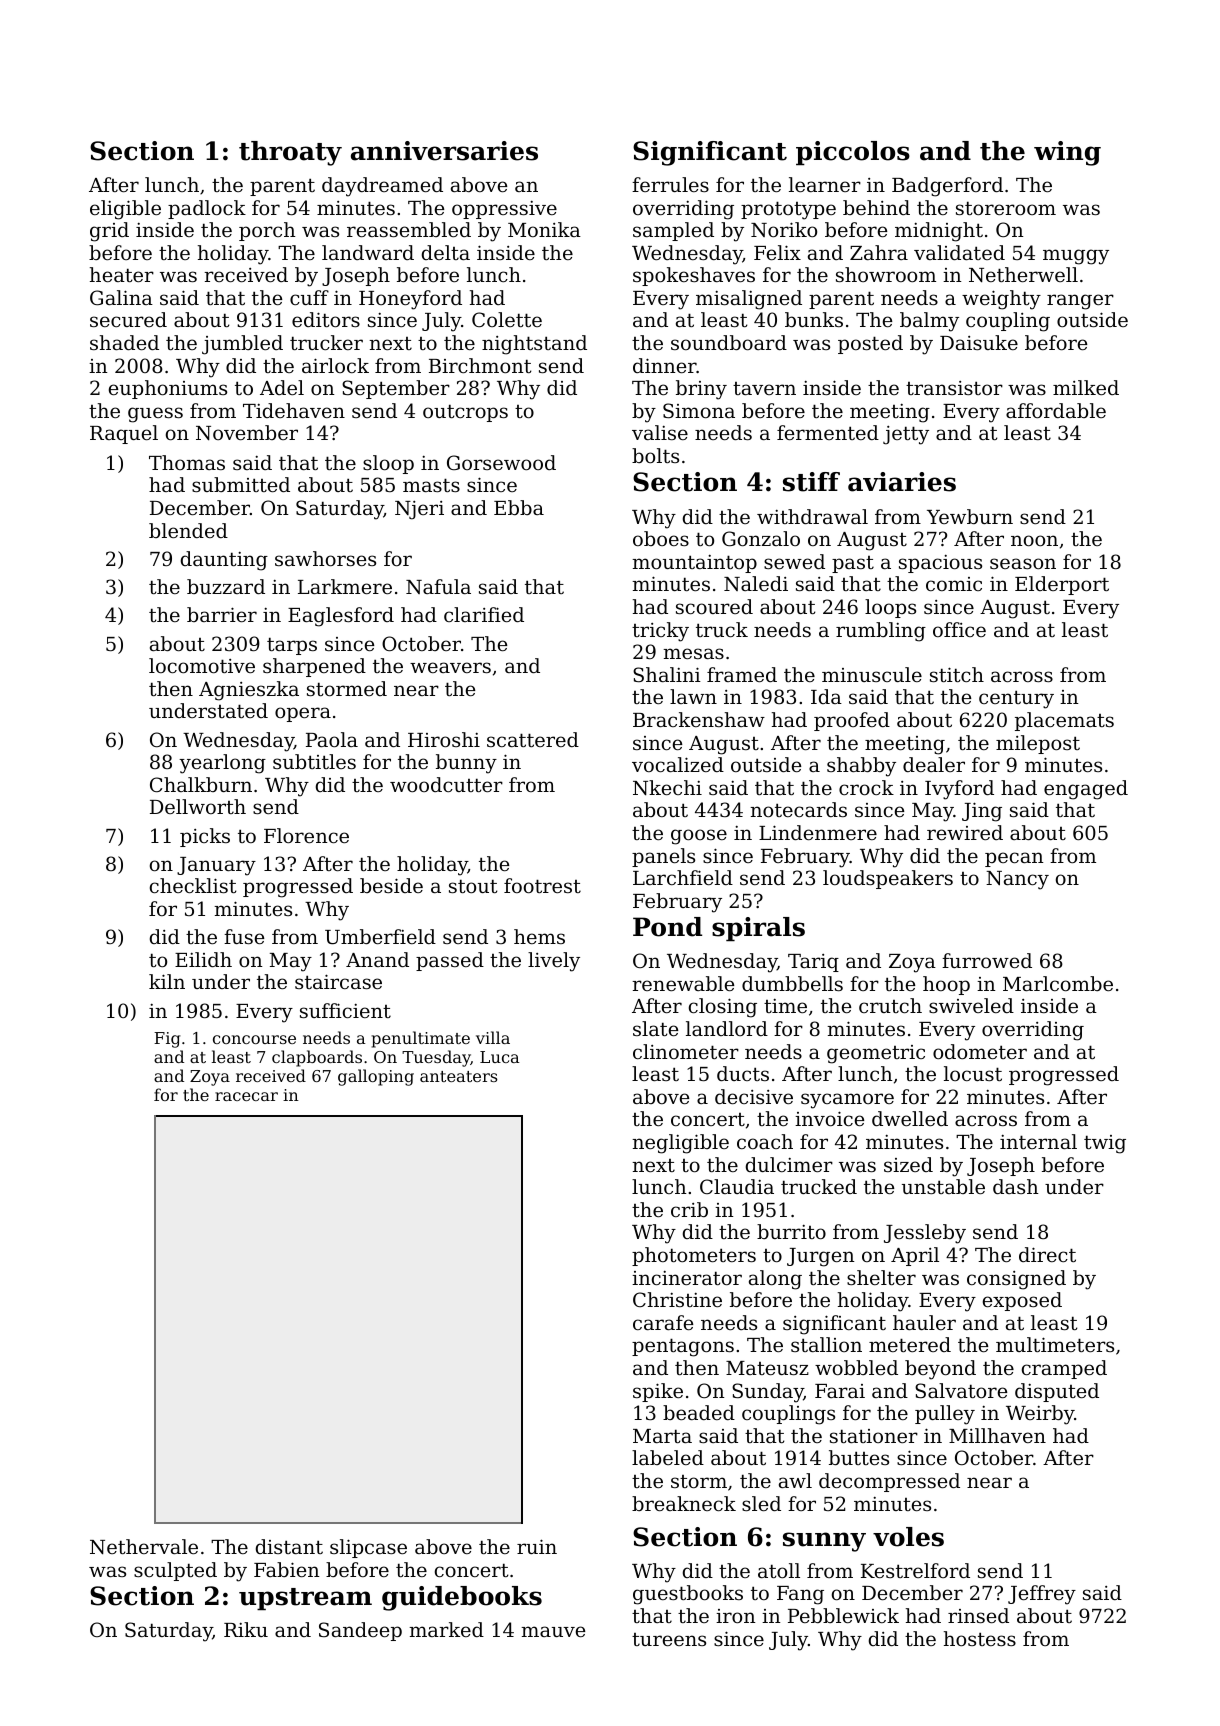 This image has width=1220, height=1726. Describe the element at coordinates (144, 1547) in the image. I see `Nethervale` at that location.
